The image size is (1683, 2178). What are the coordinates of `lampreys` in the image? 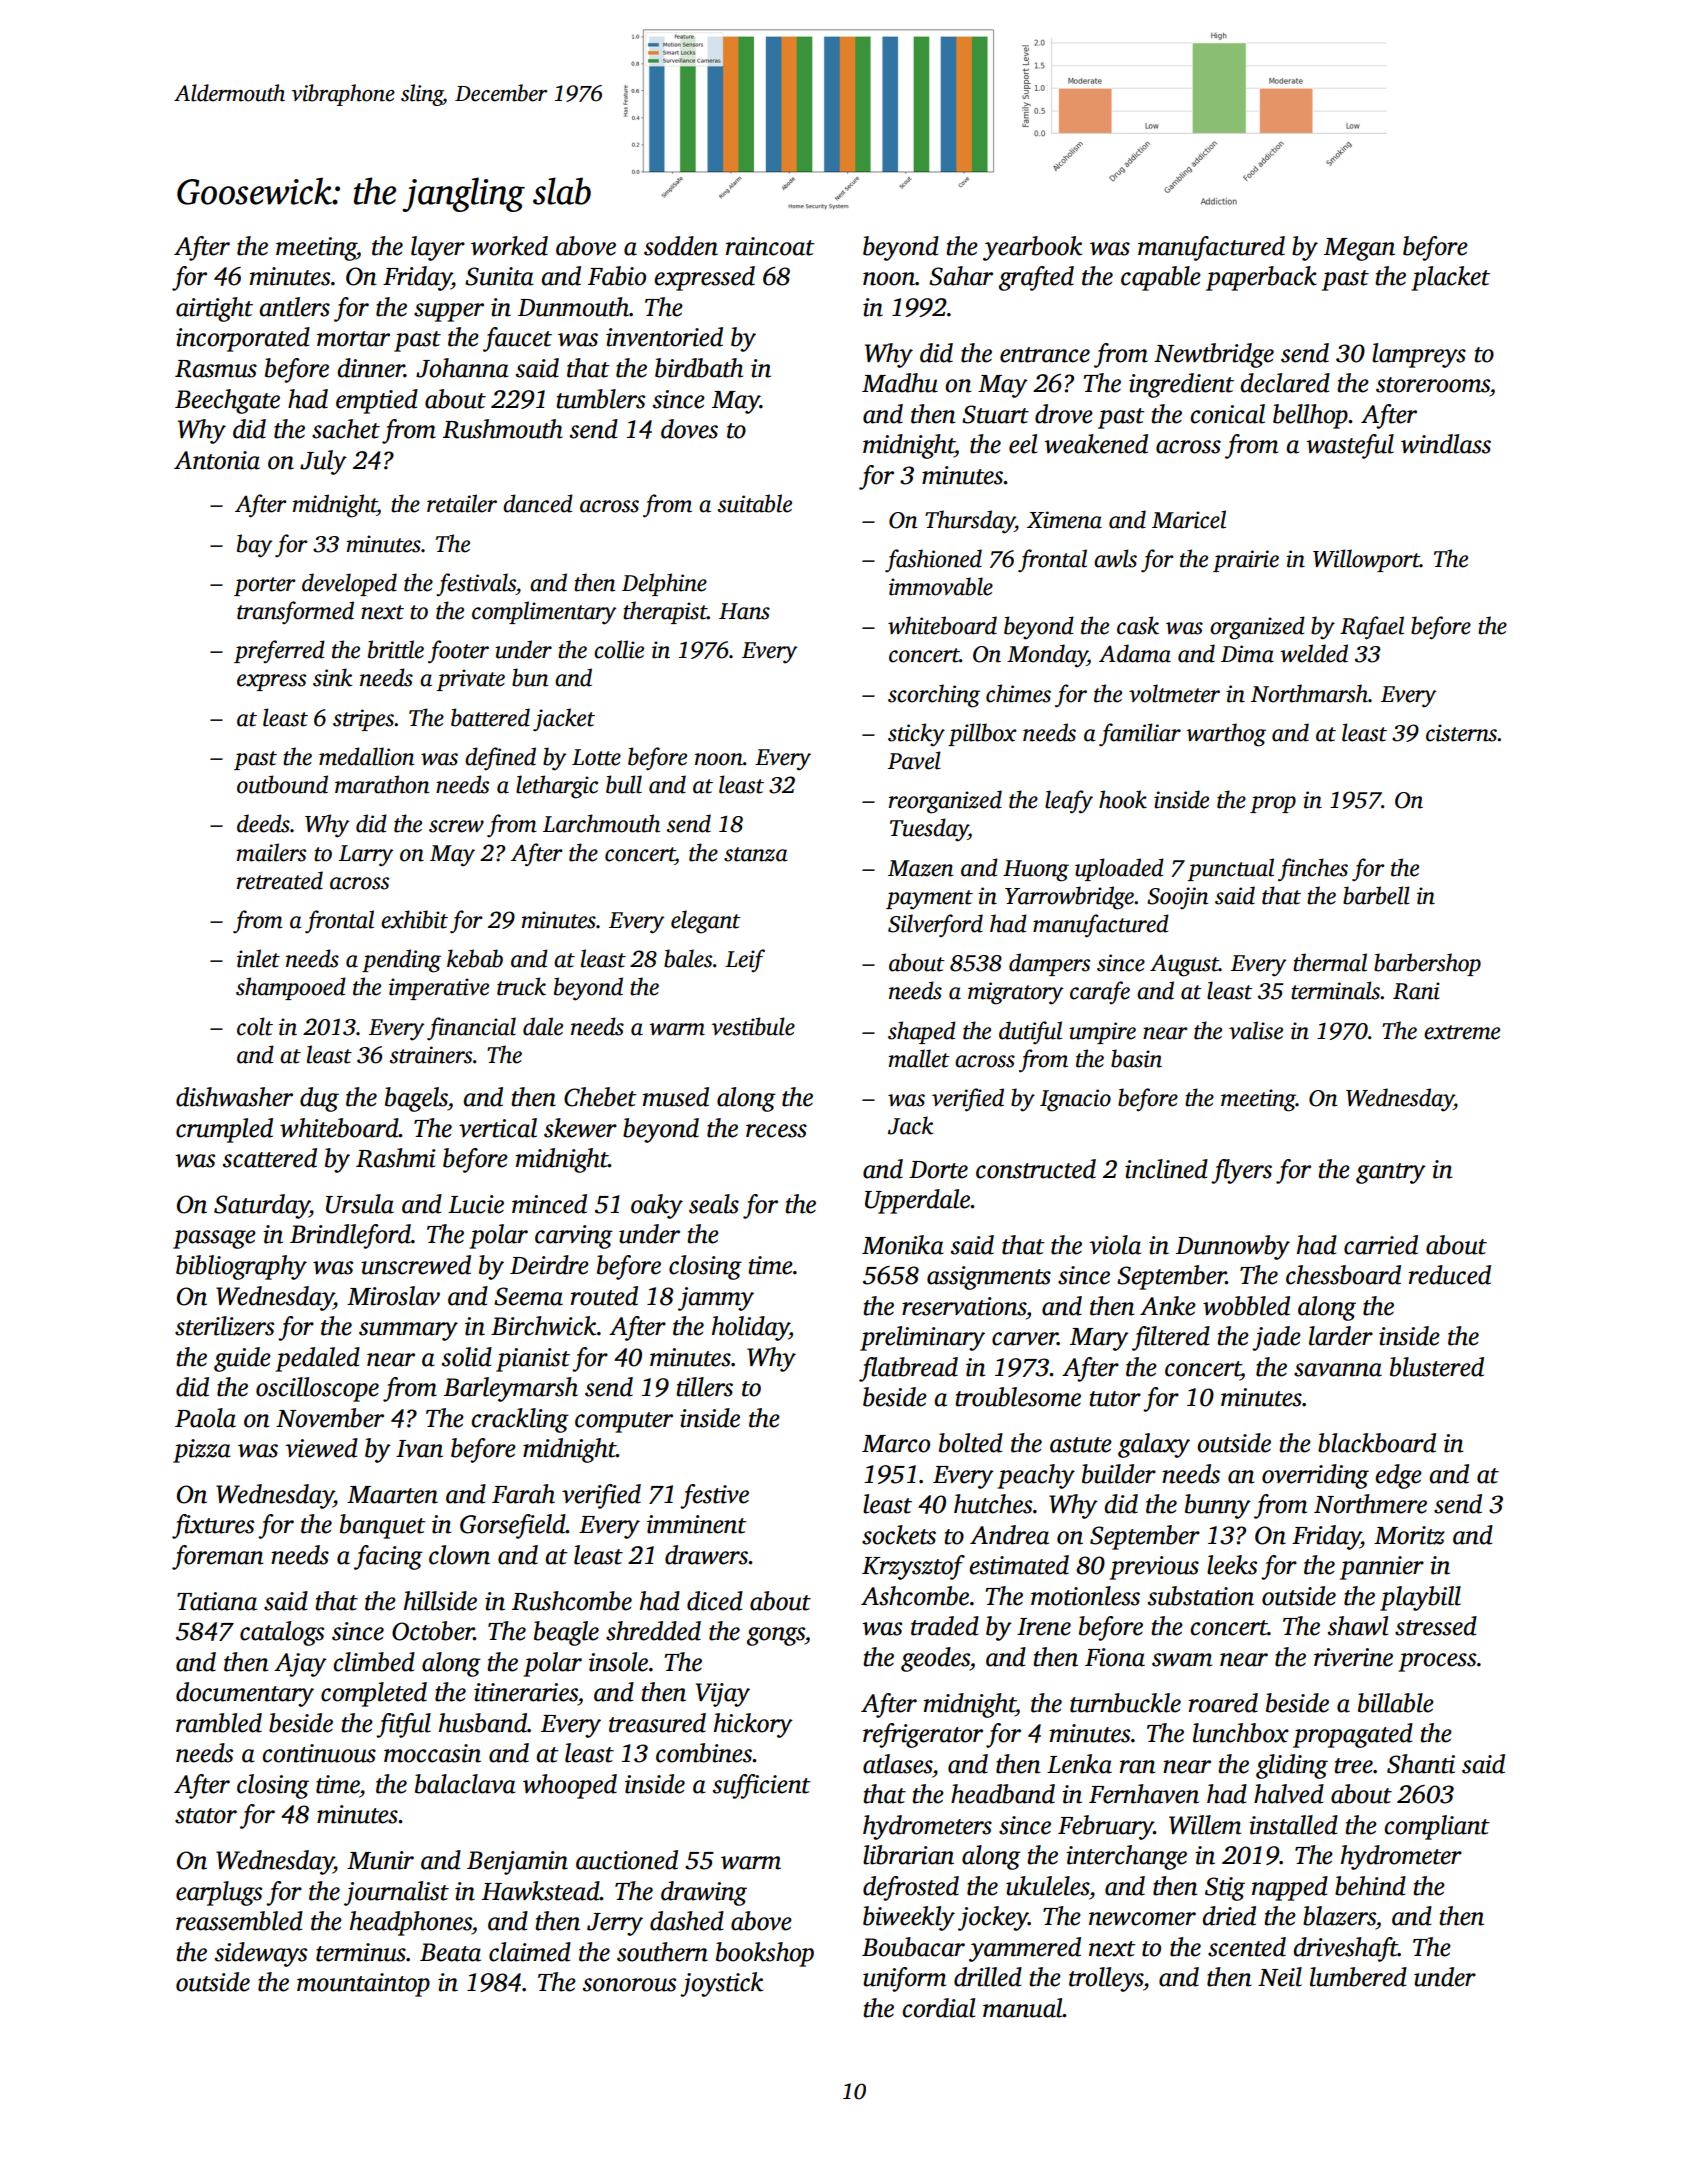 It's located at (1419, 355).
